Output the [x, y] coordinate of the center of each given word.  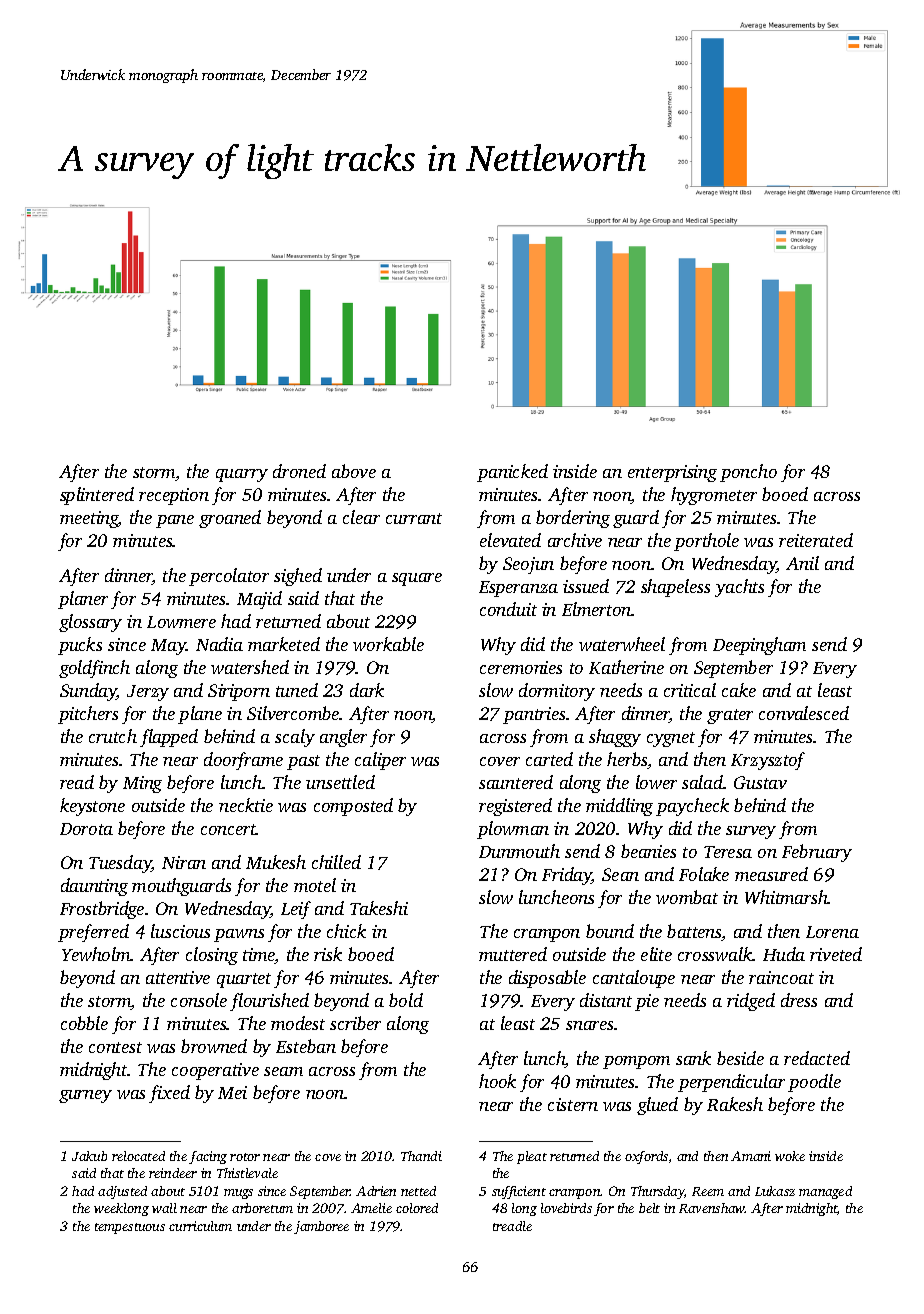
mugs [238, 1194]
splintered [97, 496]
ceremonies [521, 667]
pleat [532, 1157]
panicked [512, 473]
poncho [748, 473]
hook [497, 1081]
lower [656, 782]
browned [214, 1046]
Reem [708, 1191]
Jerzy [148, 693]
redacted [817, 1058]
